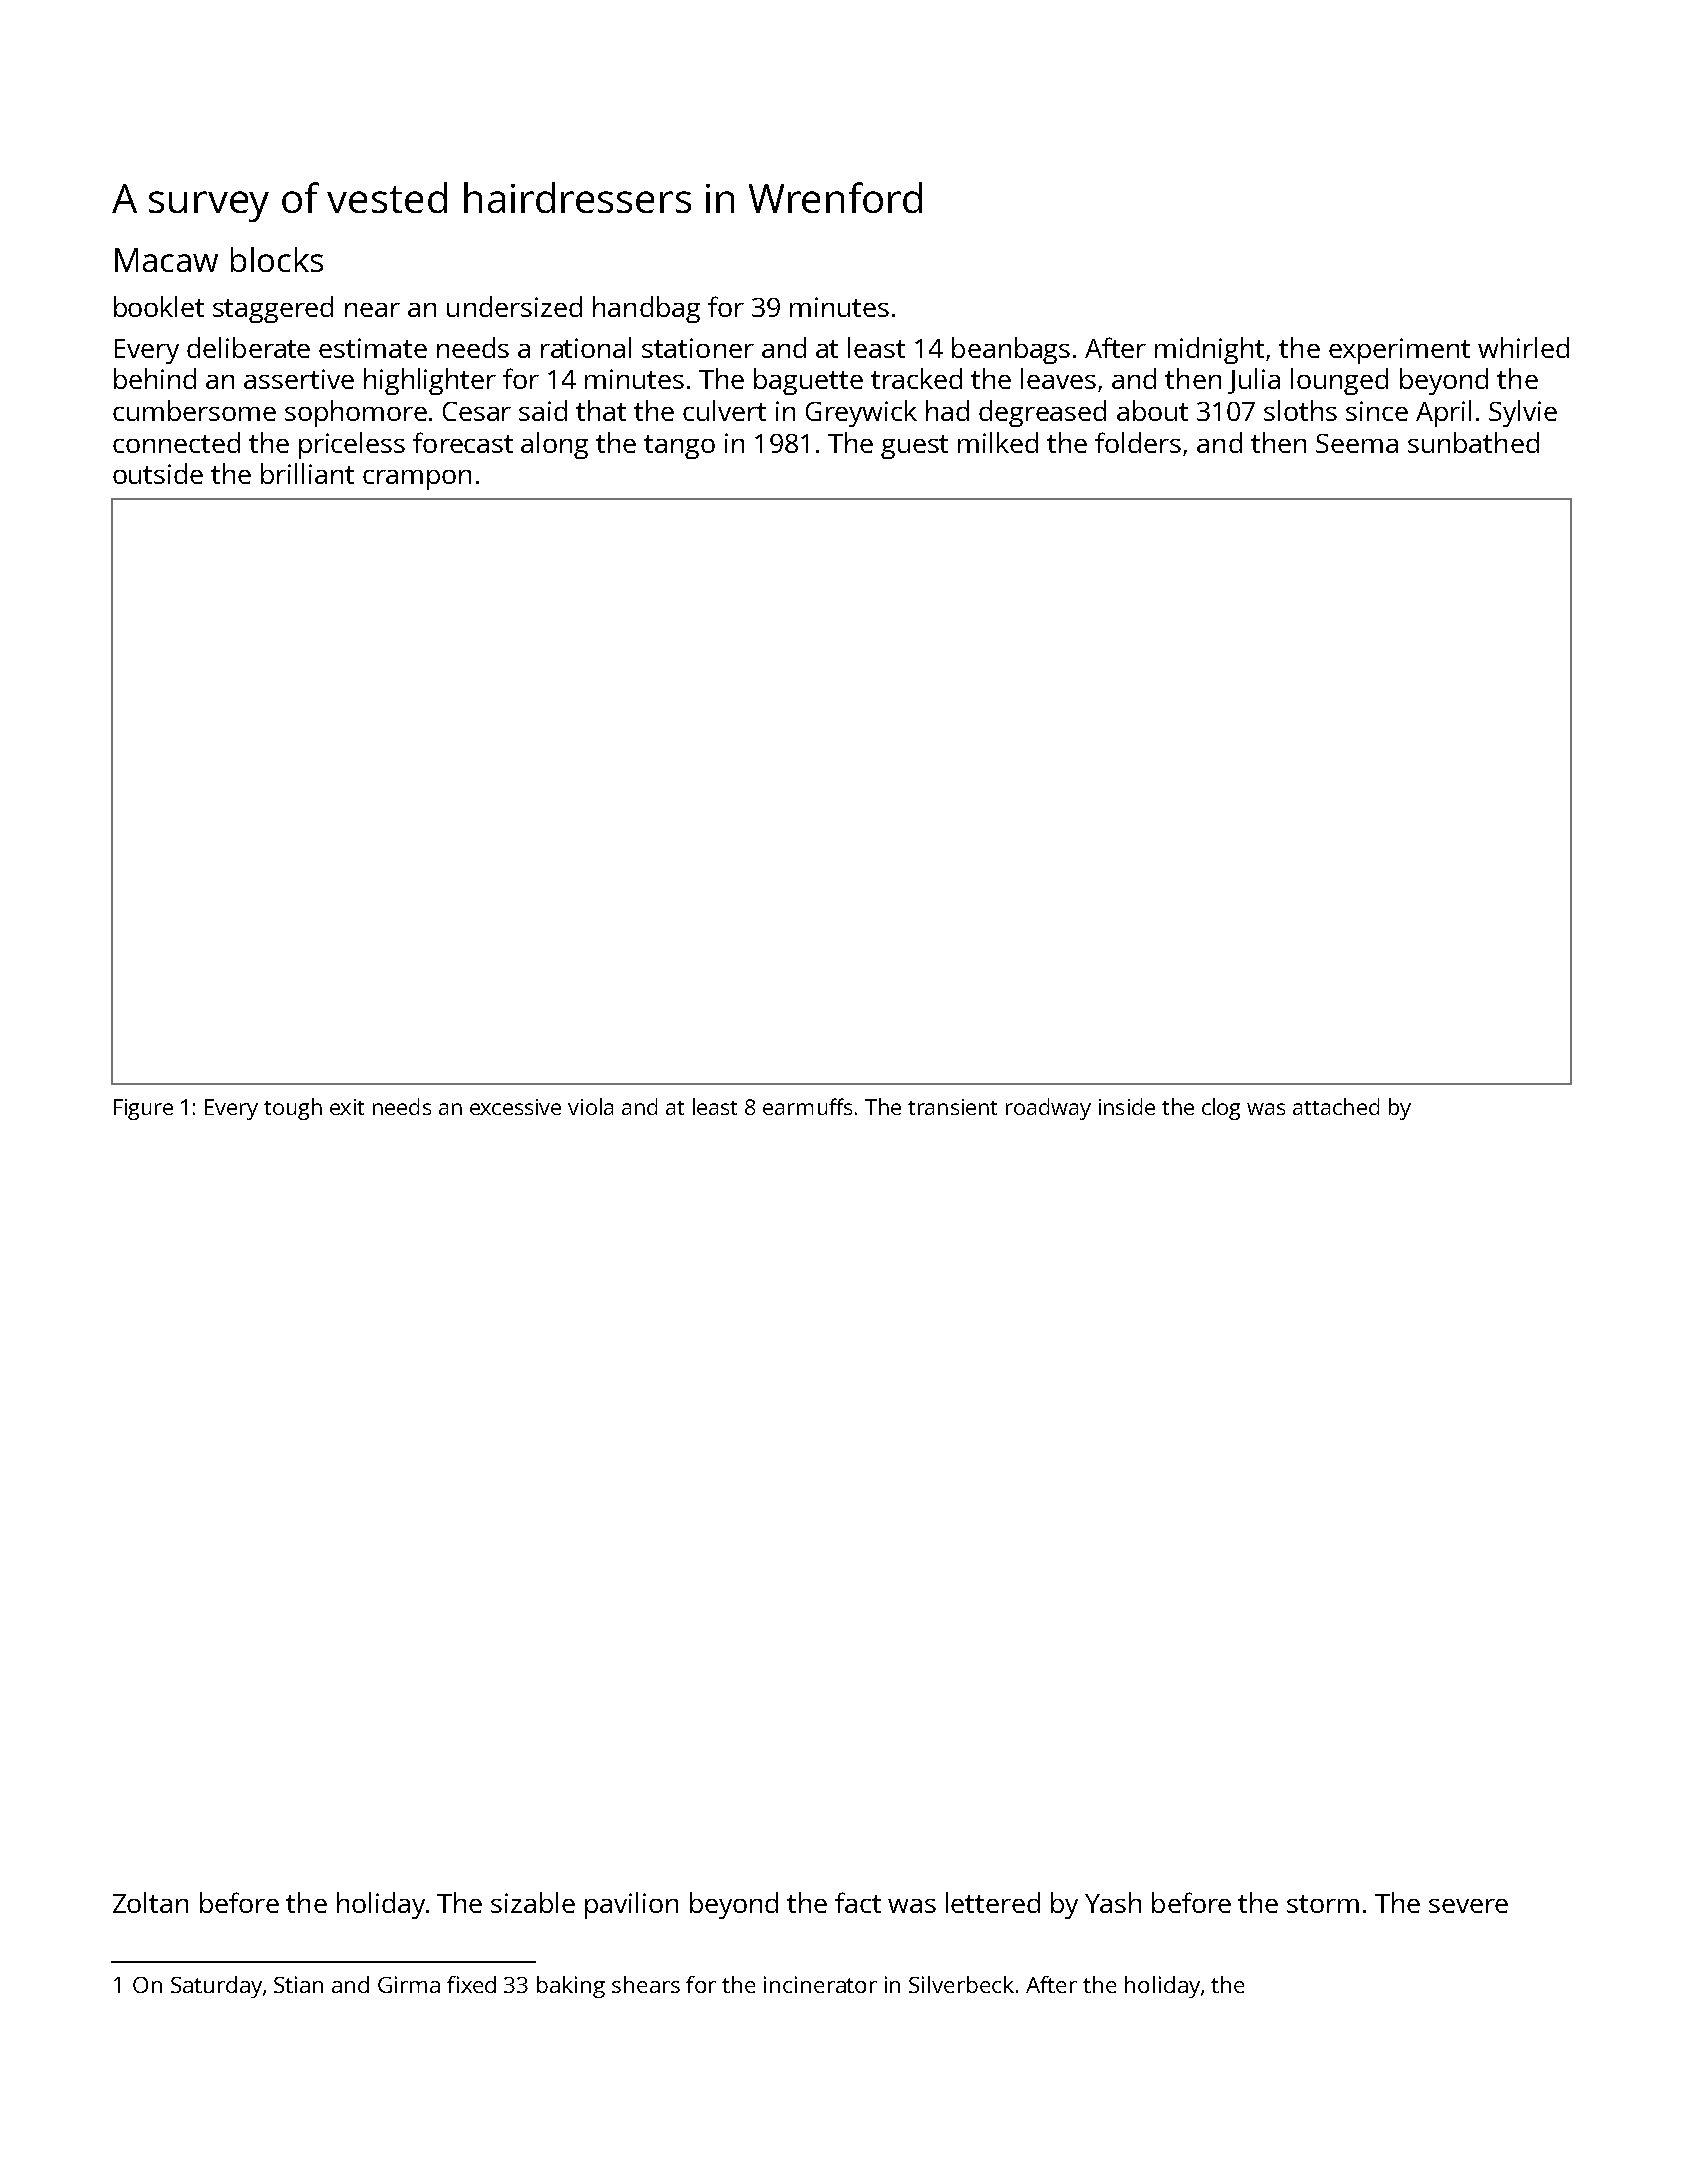 Image resolution: width=1683 pixels, height=2178 pixels. Describe the element at coordinates (601, 410) in the page. I see `that` at that location.
